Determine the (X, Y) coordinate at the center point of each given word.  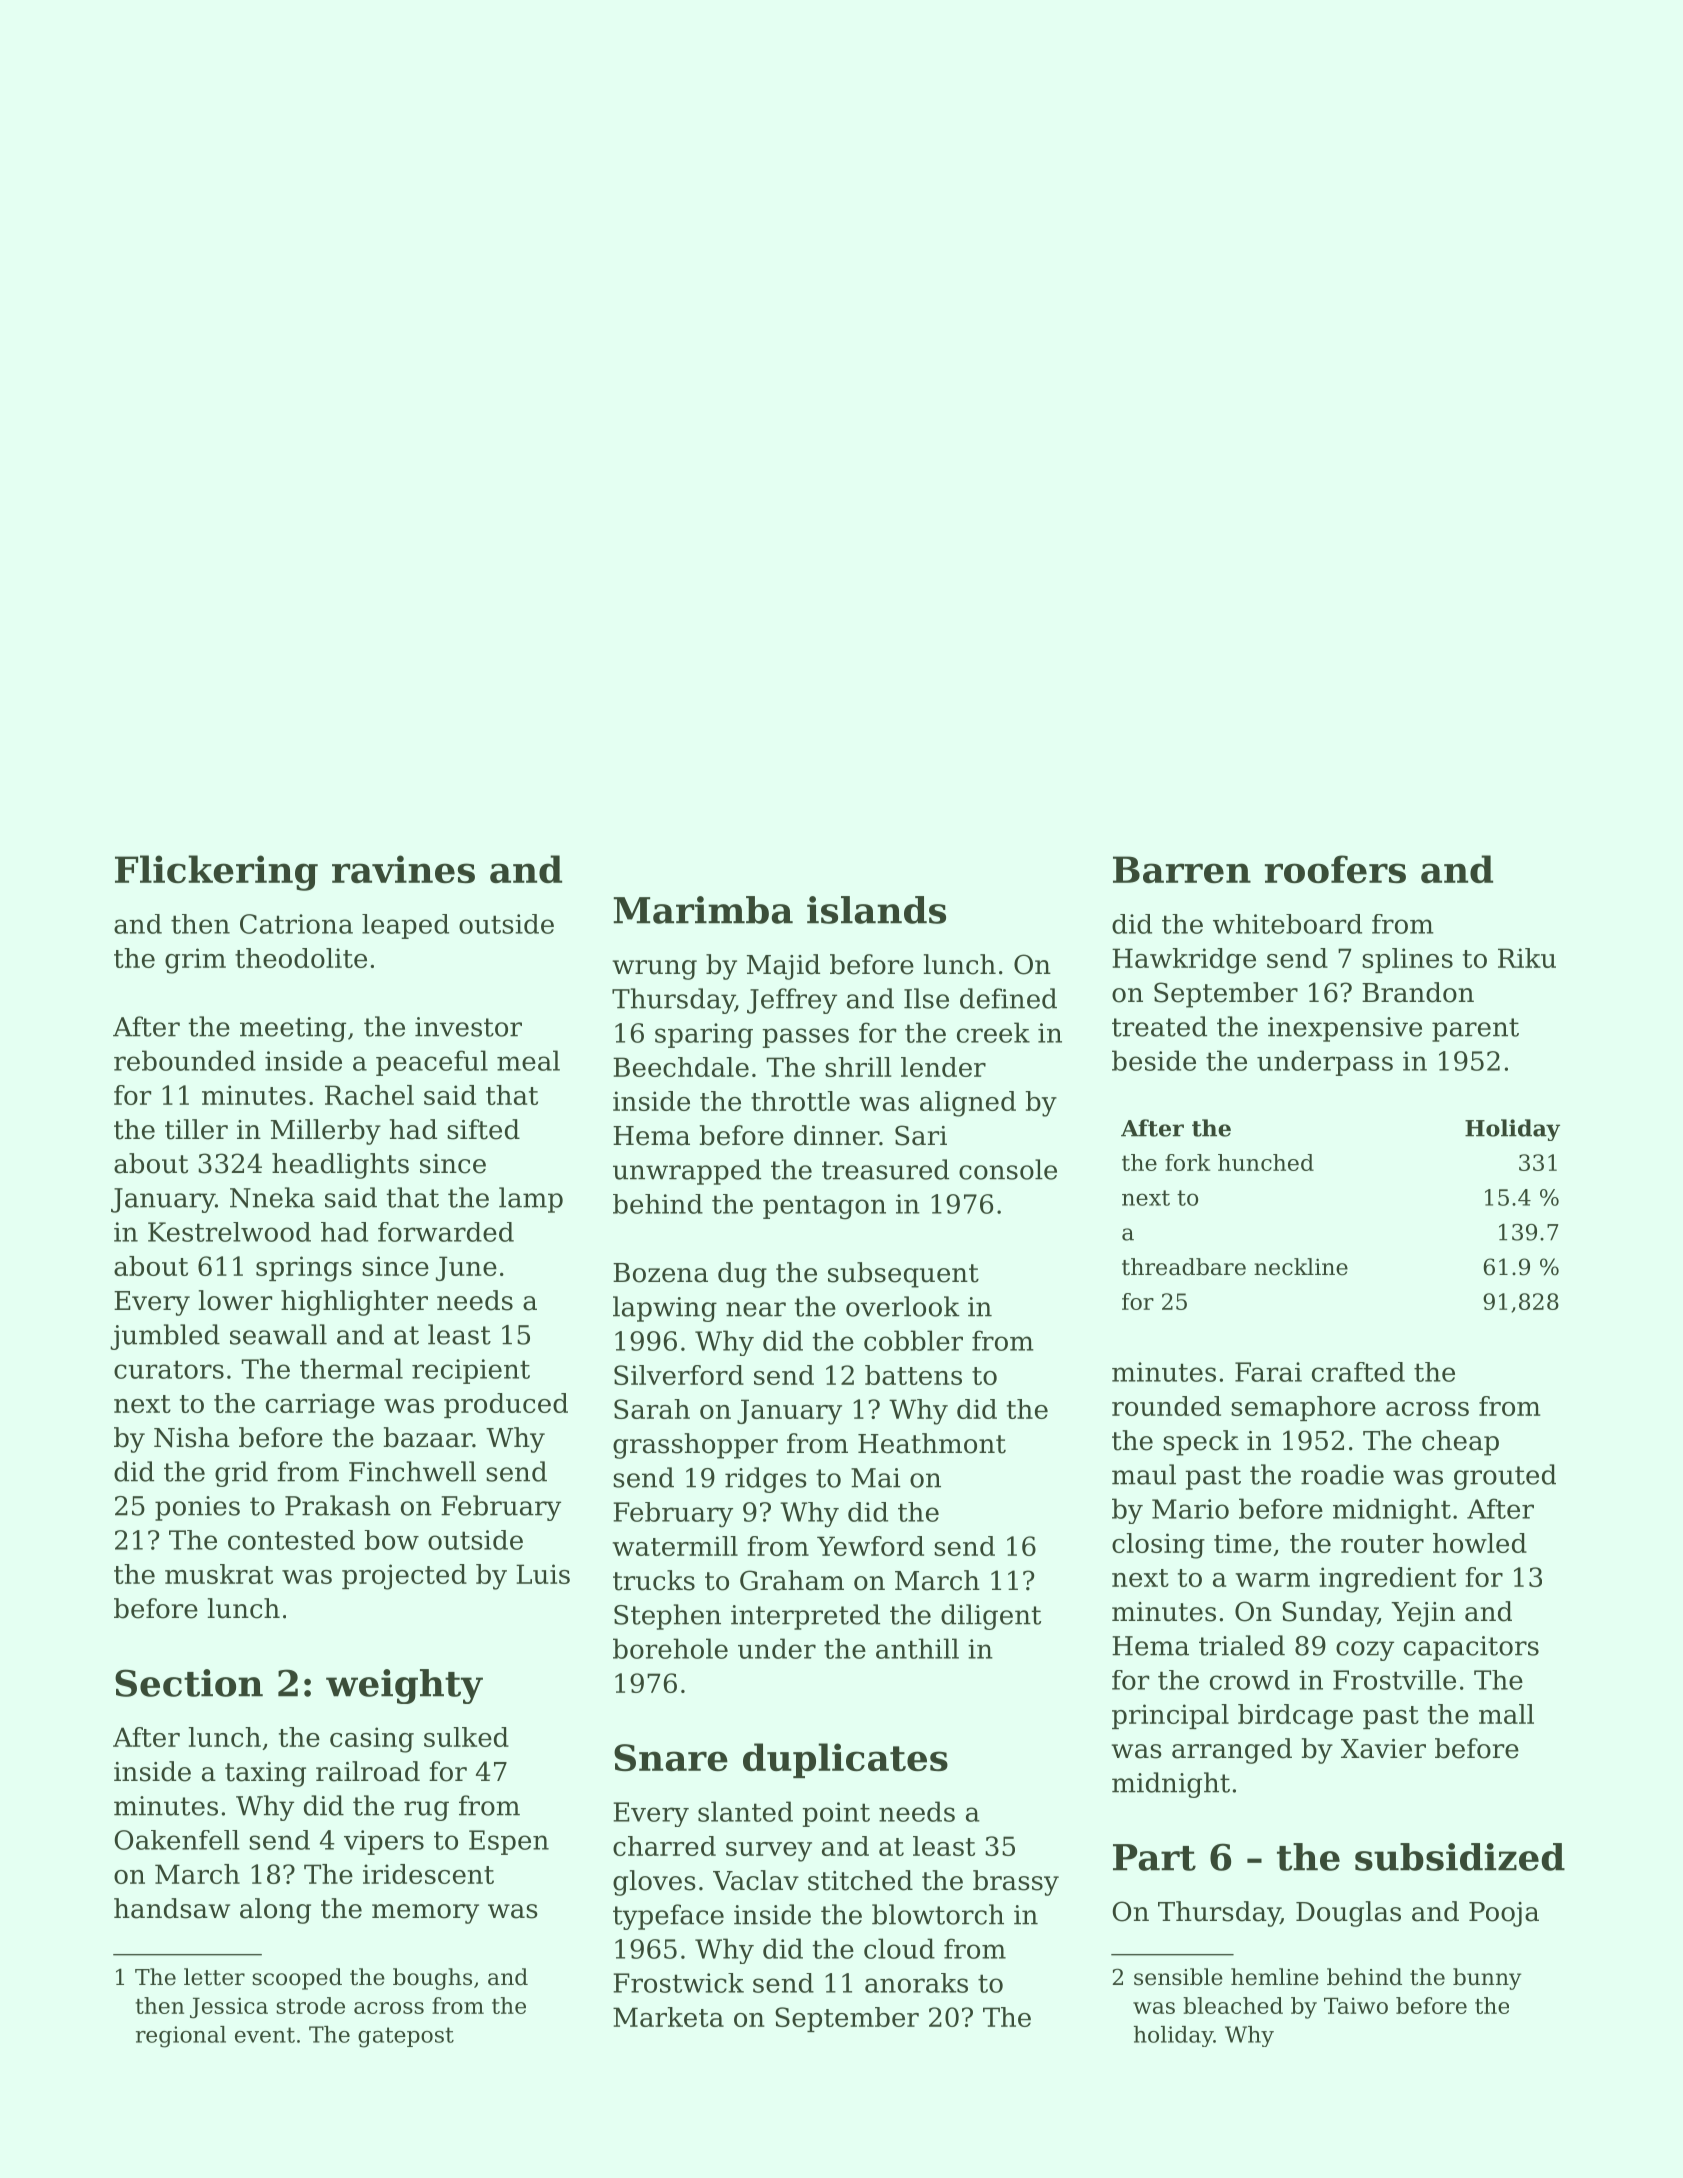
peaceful (432, 1063)
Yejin (1423, 1614)
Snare (671, 1757)
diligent (991, 1617)
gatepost (406, 2037)
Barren (1182, 869)
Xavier (1383, 1749)
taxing (265, 1774)
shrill (858, 1067)
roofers (1335, 869)
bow (391, 1540)
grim (195, 961)
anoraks (916, 1983)
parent (1475, 1030)
